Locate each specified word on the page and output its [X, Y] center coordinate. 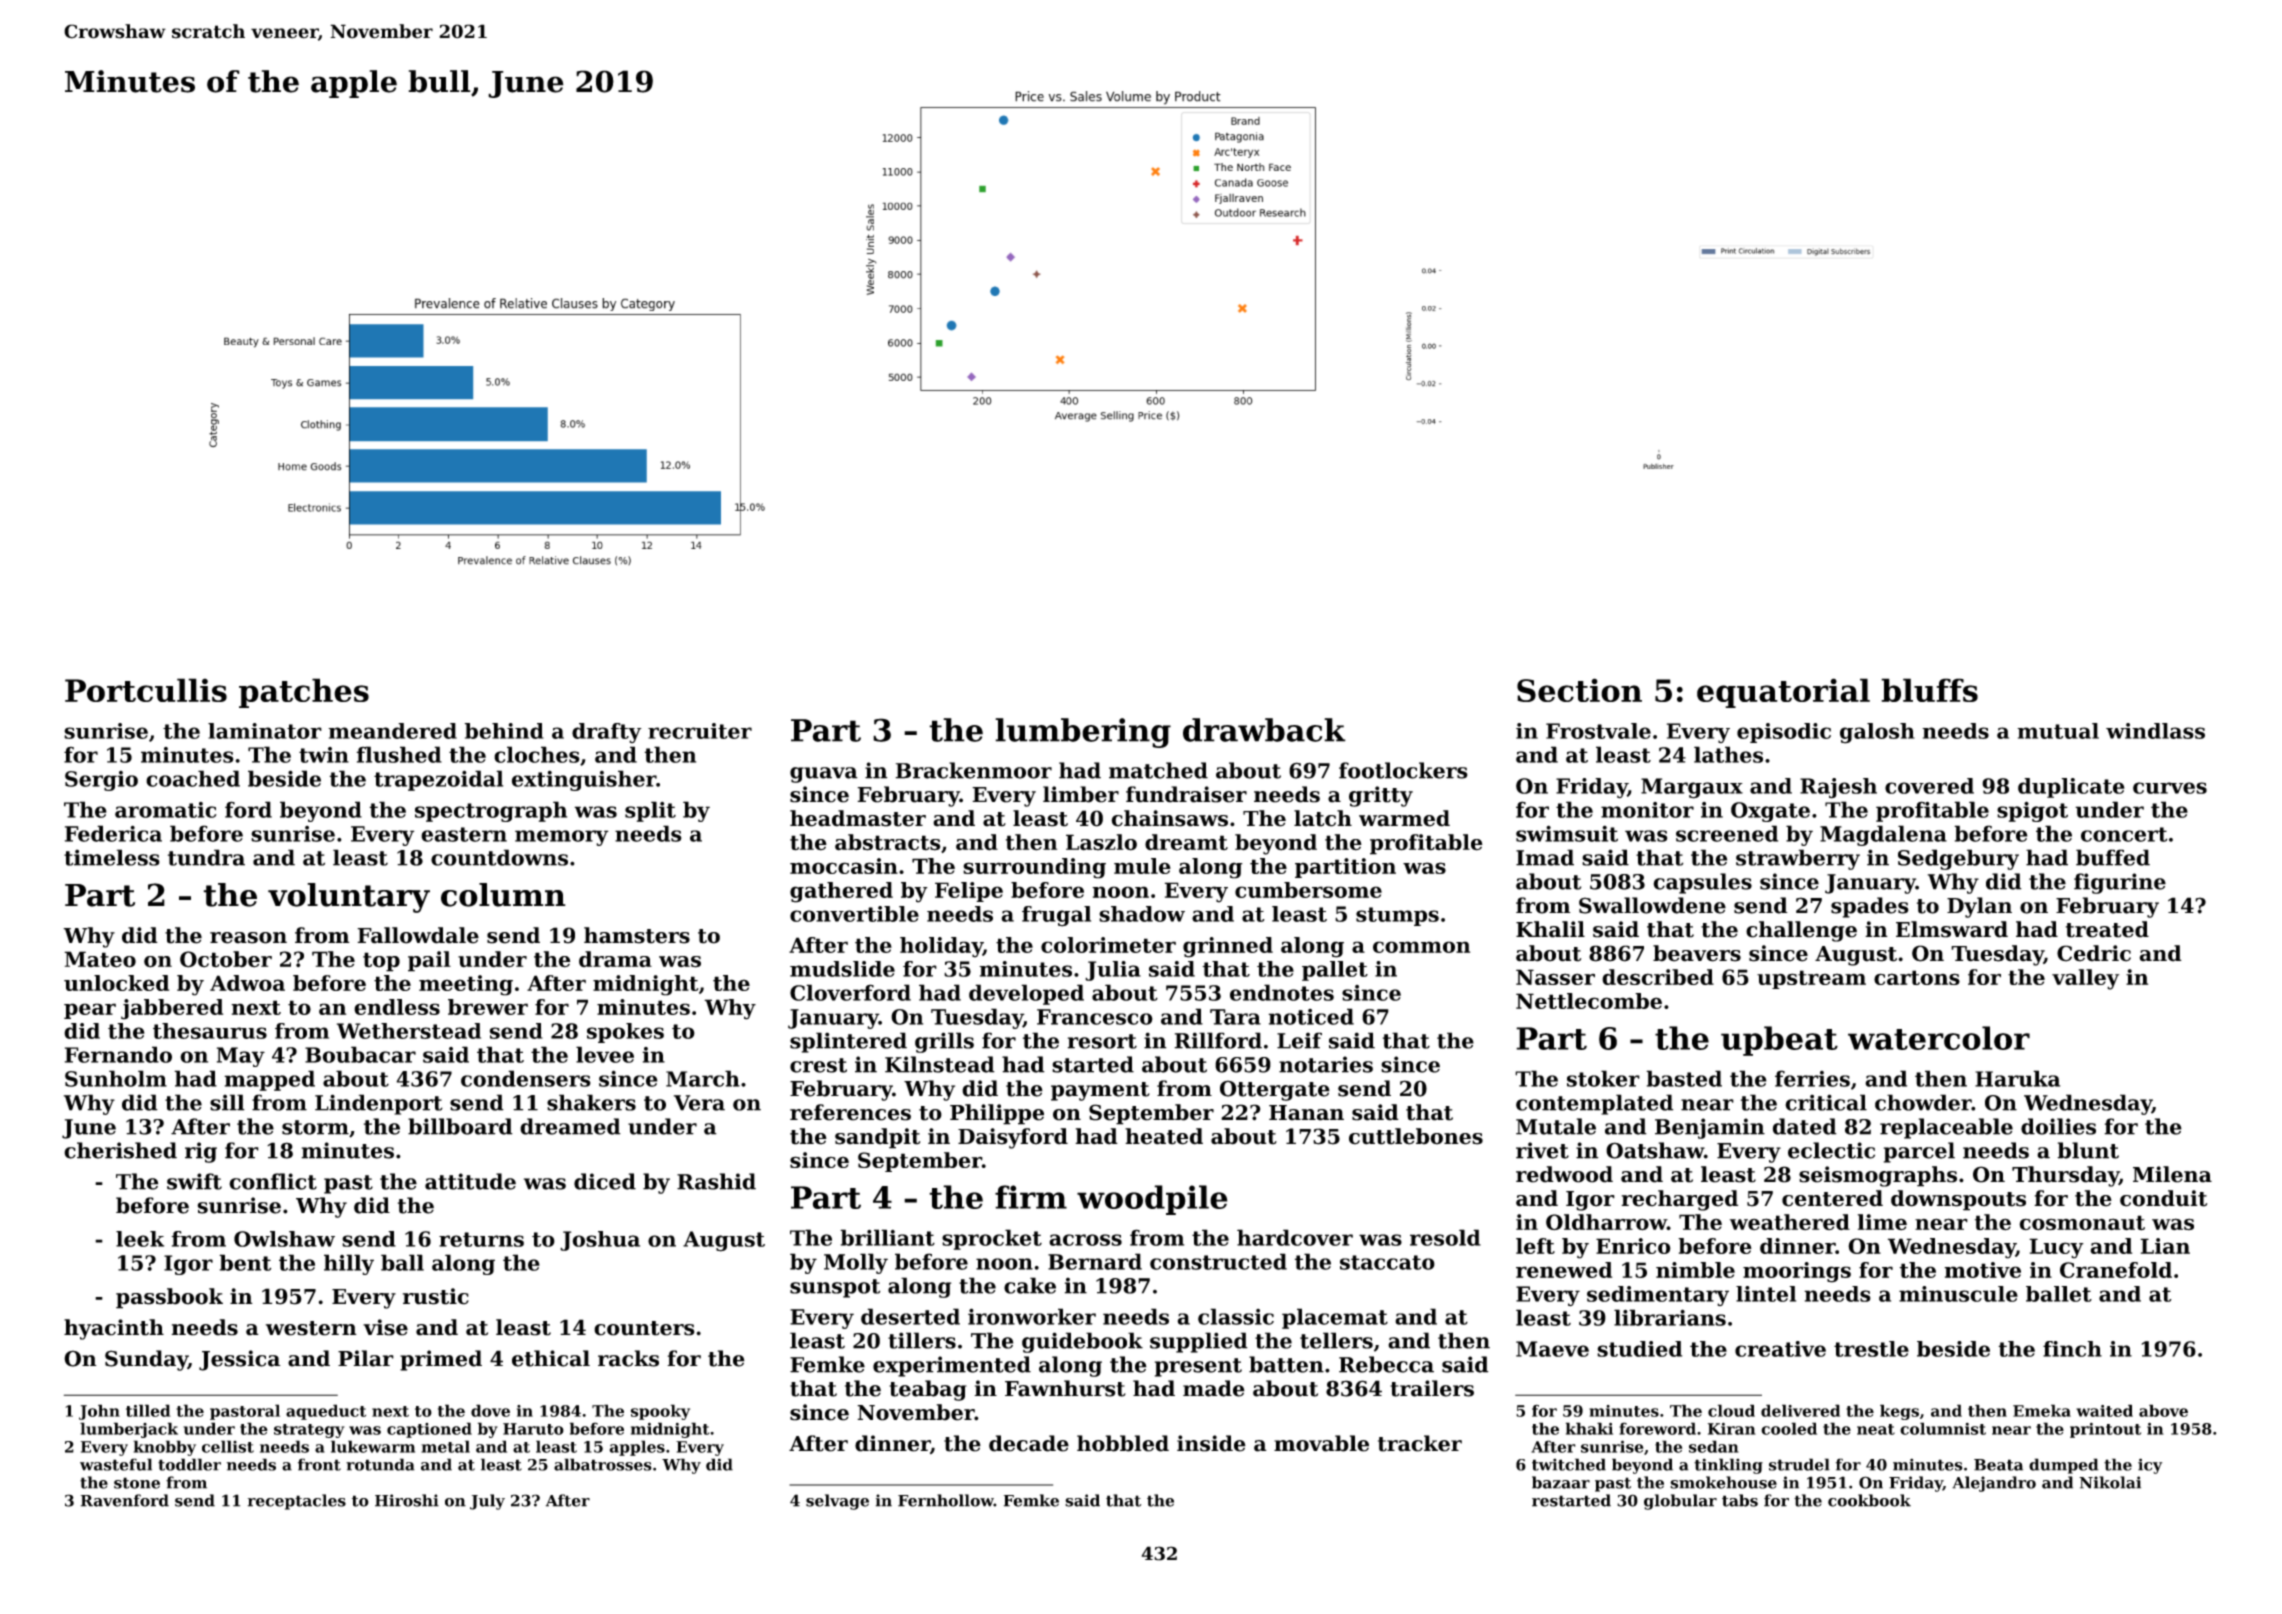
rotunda [380, 1464]
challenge [1801, 931]
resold [1445, 1237]
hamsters [637, 935]
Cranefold [2116, 1270]
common [1421, 947]
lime [1882, 1222]
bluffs [1929, 690]
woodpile [1152, 1200]
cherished [120, 1150]
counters [644, 1328]
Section [1579, 690]
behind [504, 731]
